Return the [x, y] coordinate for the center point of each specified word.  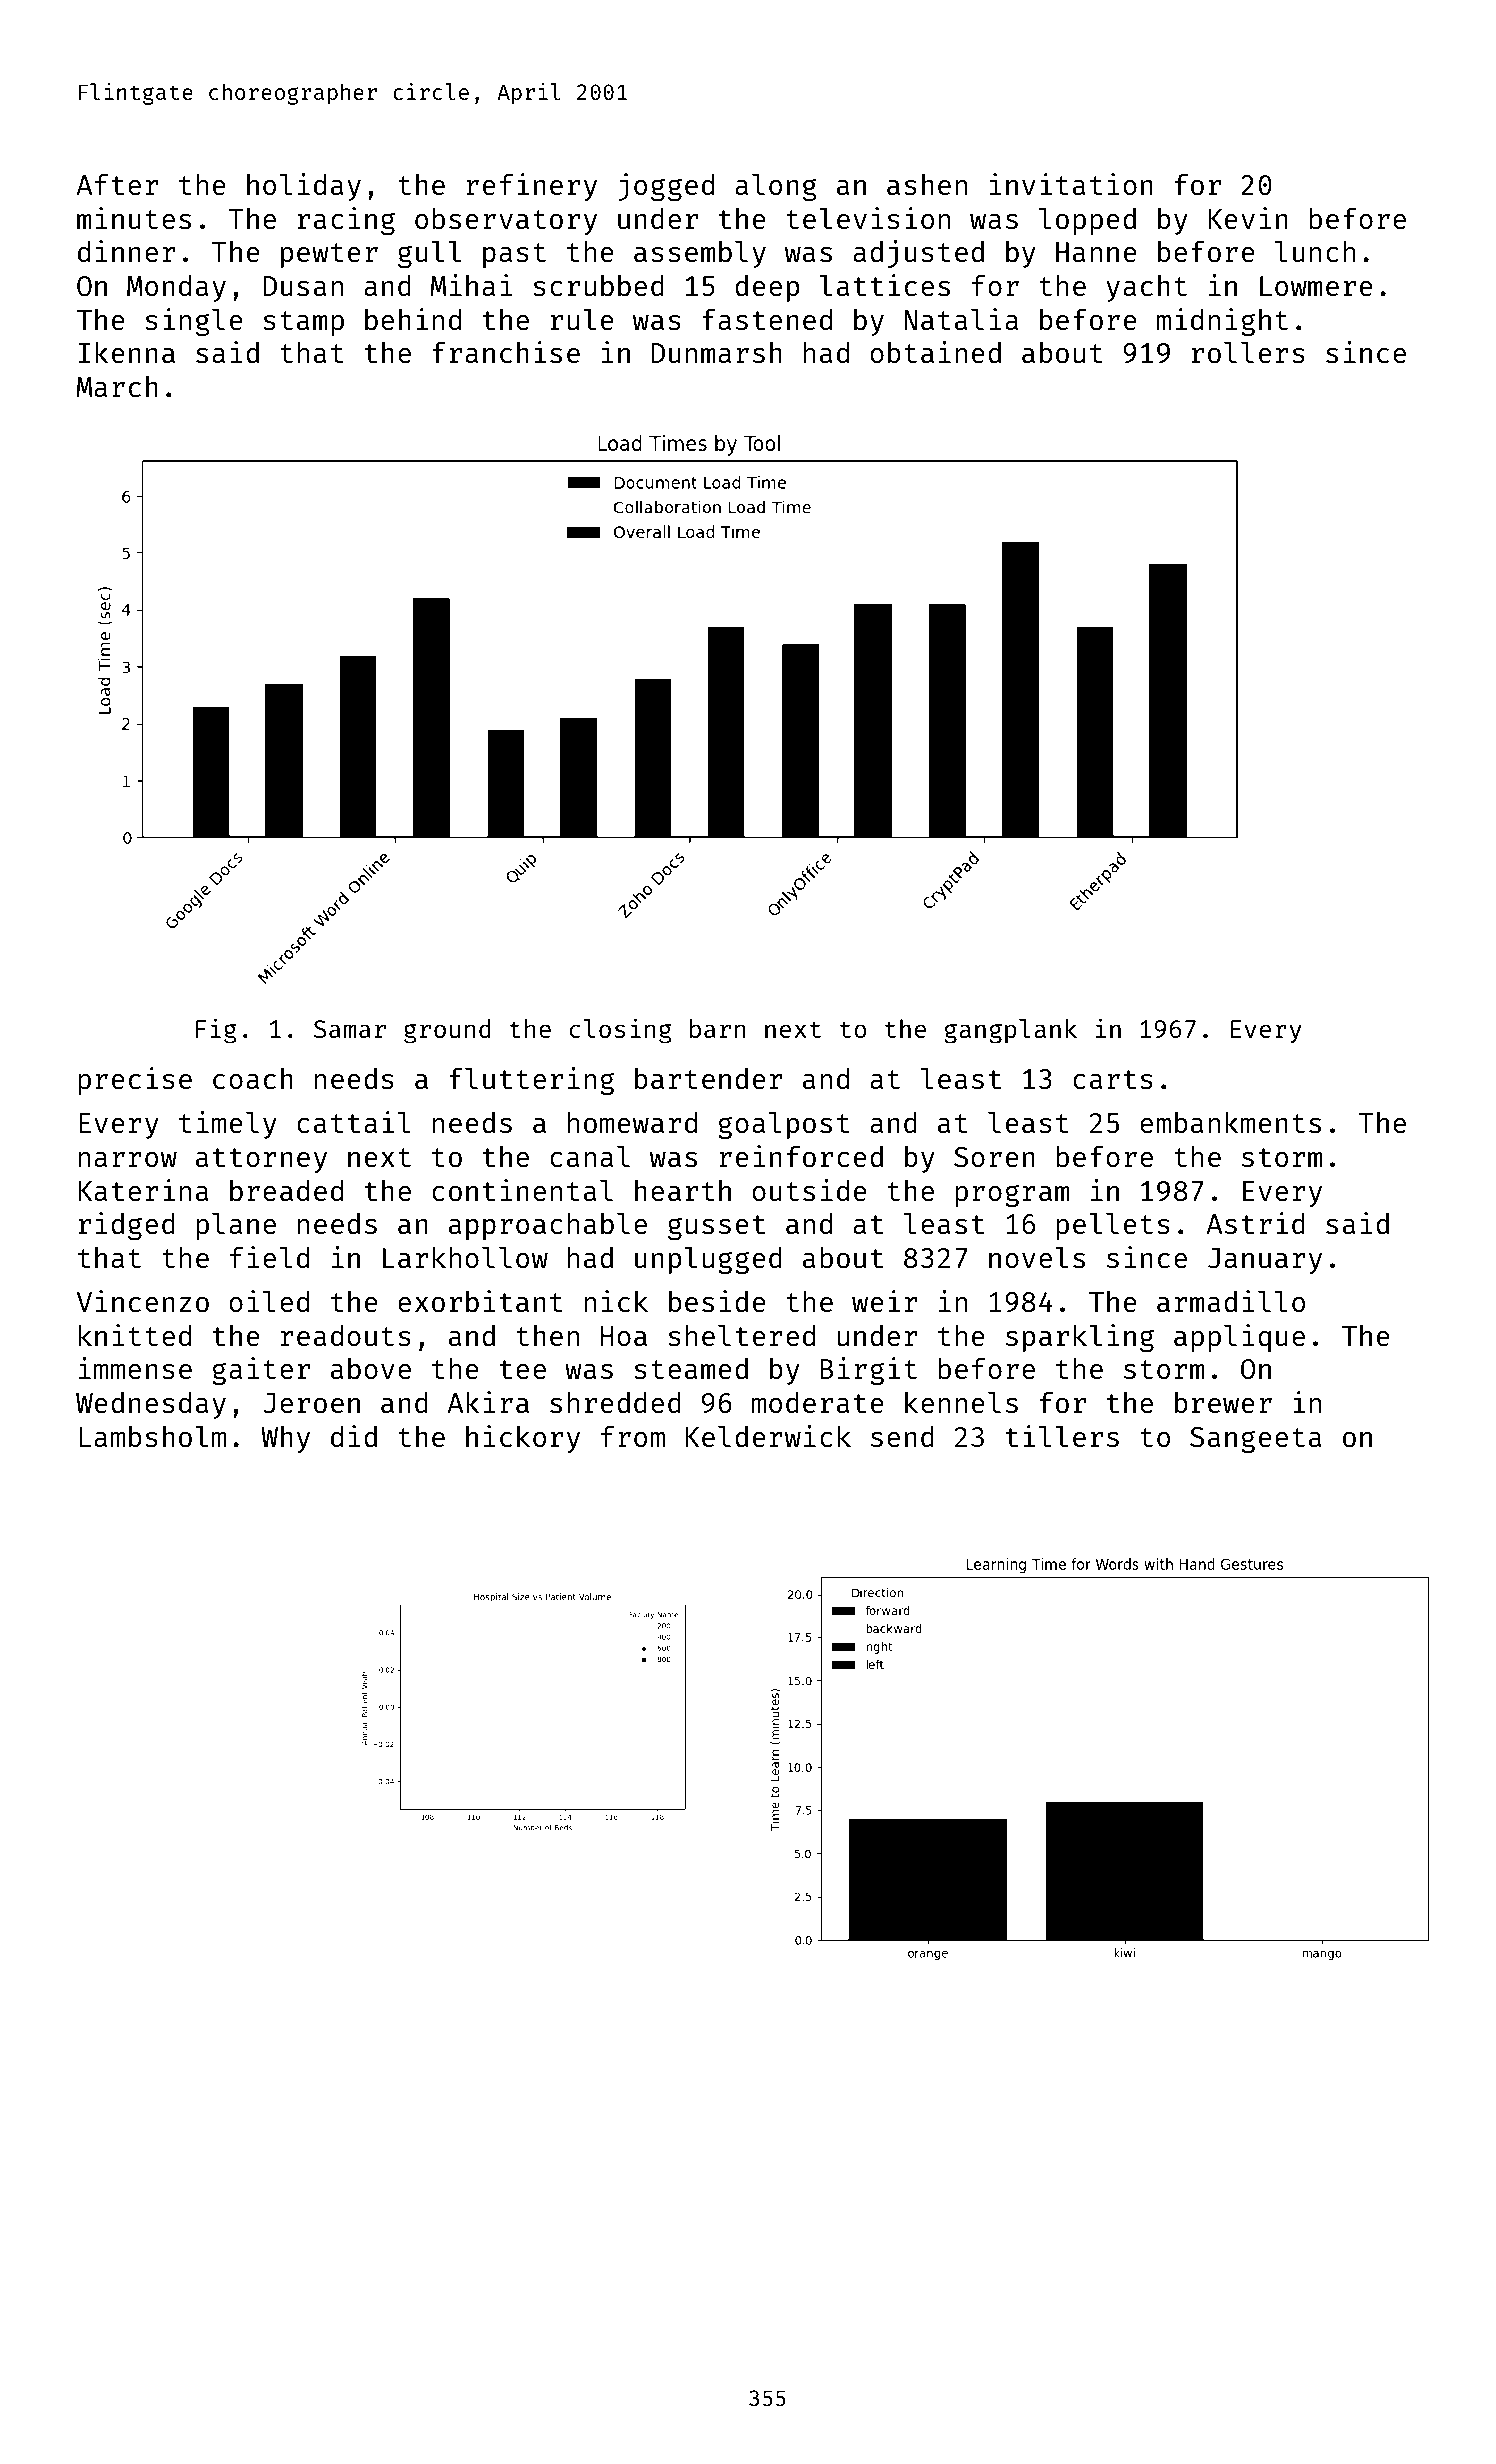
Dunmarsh [716, 352]
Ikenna [127, 352]
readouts [346, 1335]
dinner [127, 251]
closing [621, 1031]
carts [1113, 1079]
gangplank [1010, 1031]
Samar [350, 1029]
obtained [935, 352]
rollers [1248, 352]
